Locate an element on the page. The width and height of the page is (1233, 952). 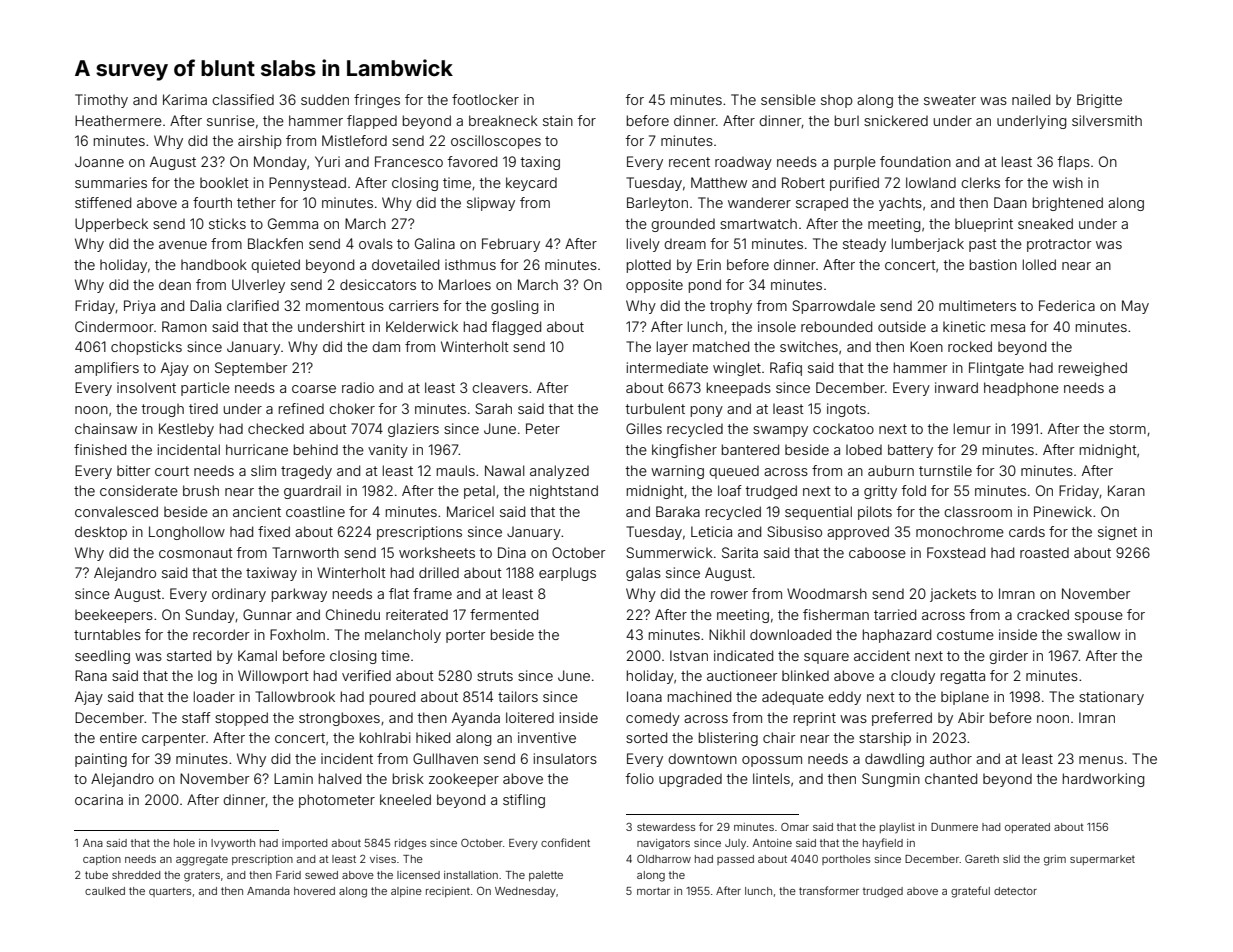
Yuri is located at coordinates (327, 161).
